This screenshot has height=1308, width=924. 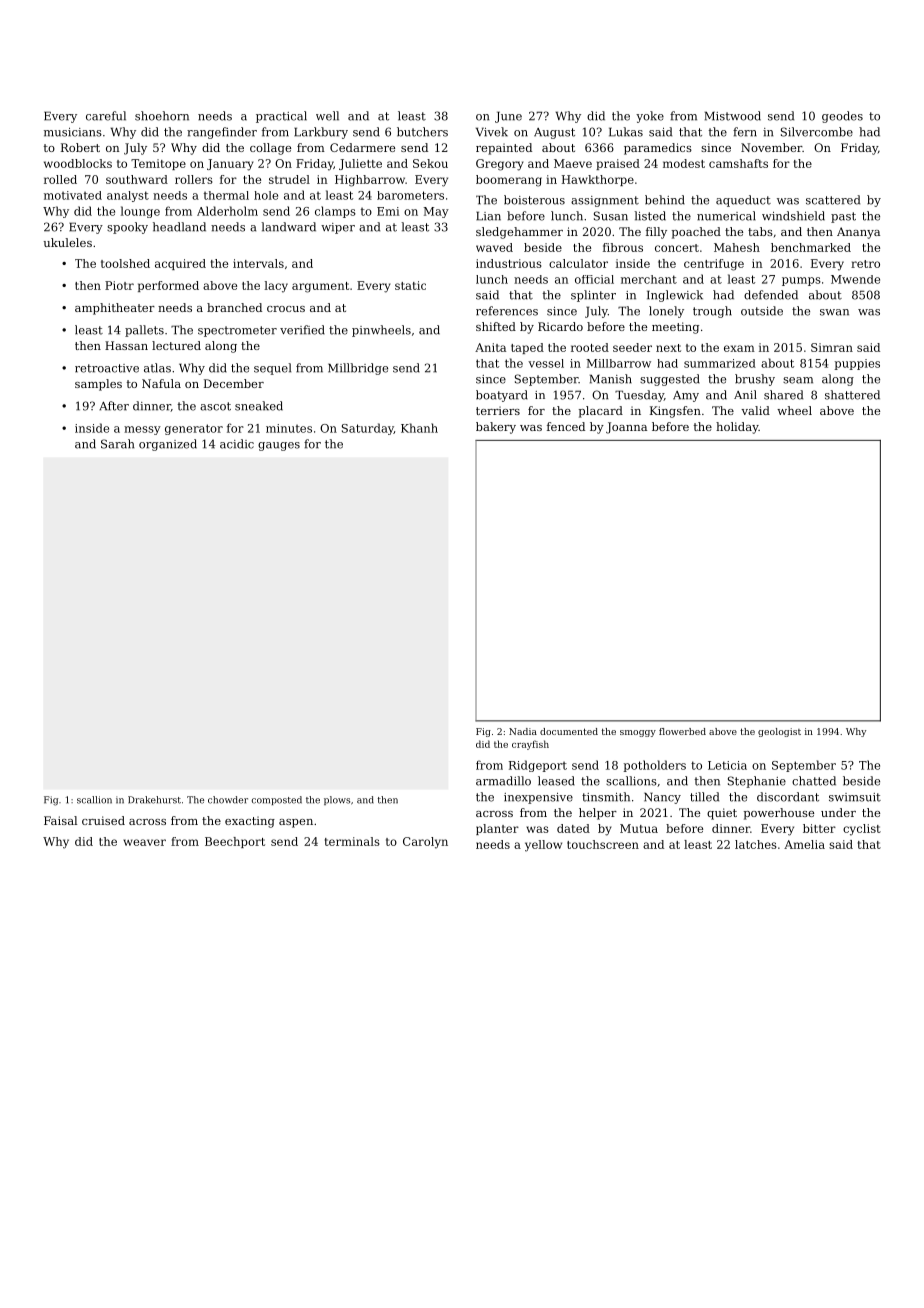 What do you see at coordinates (737, 247) in the screenshot?
I see `Mahesh` at bounding box center [737, 247].
